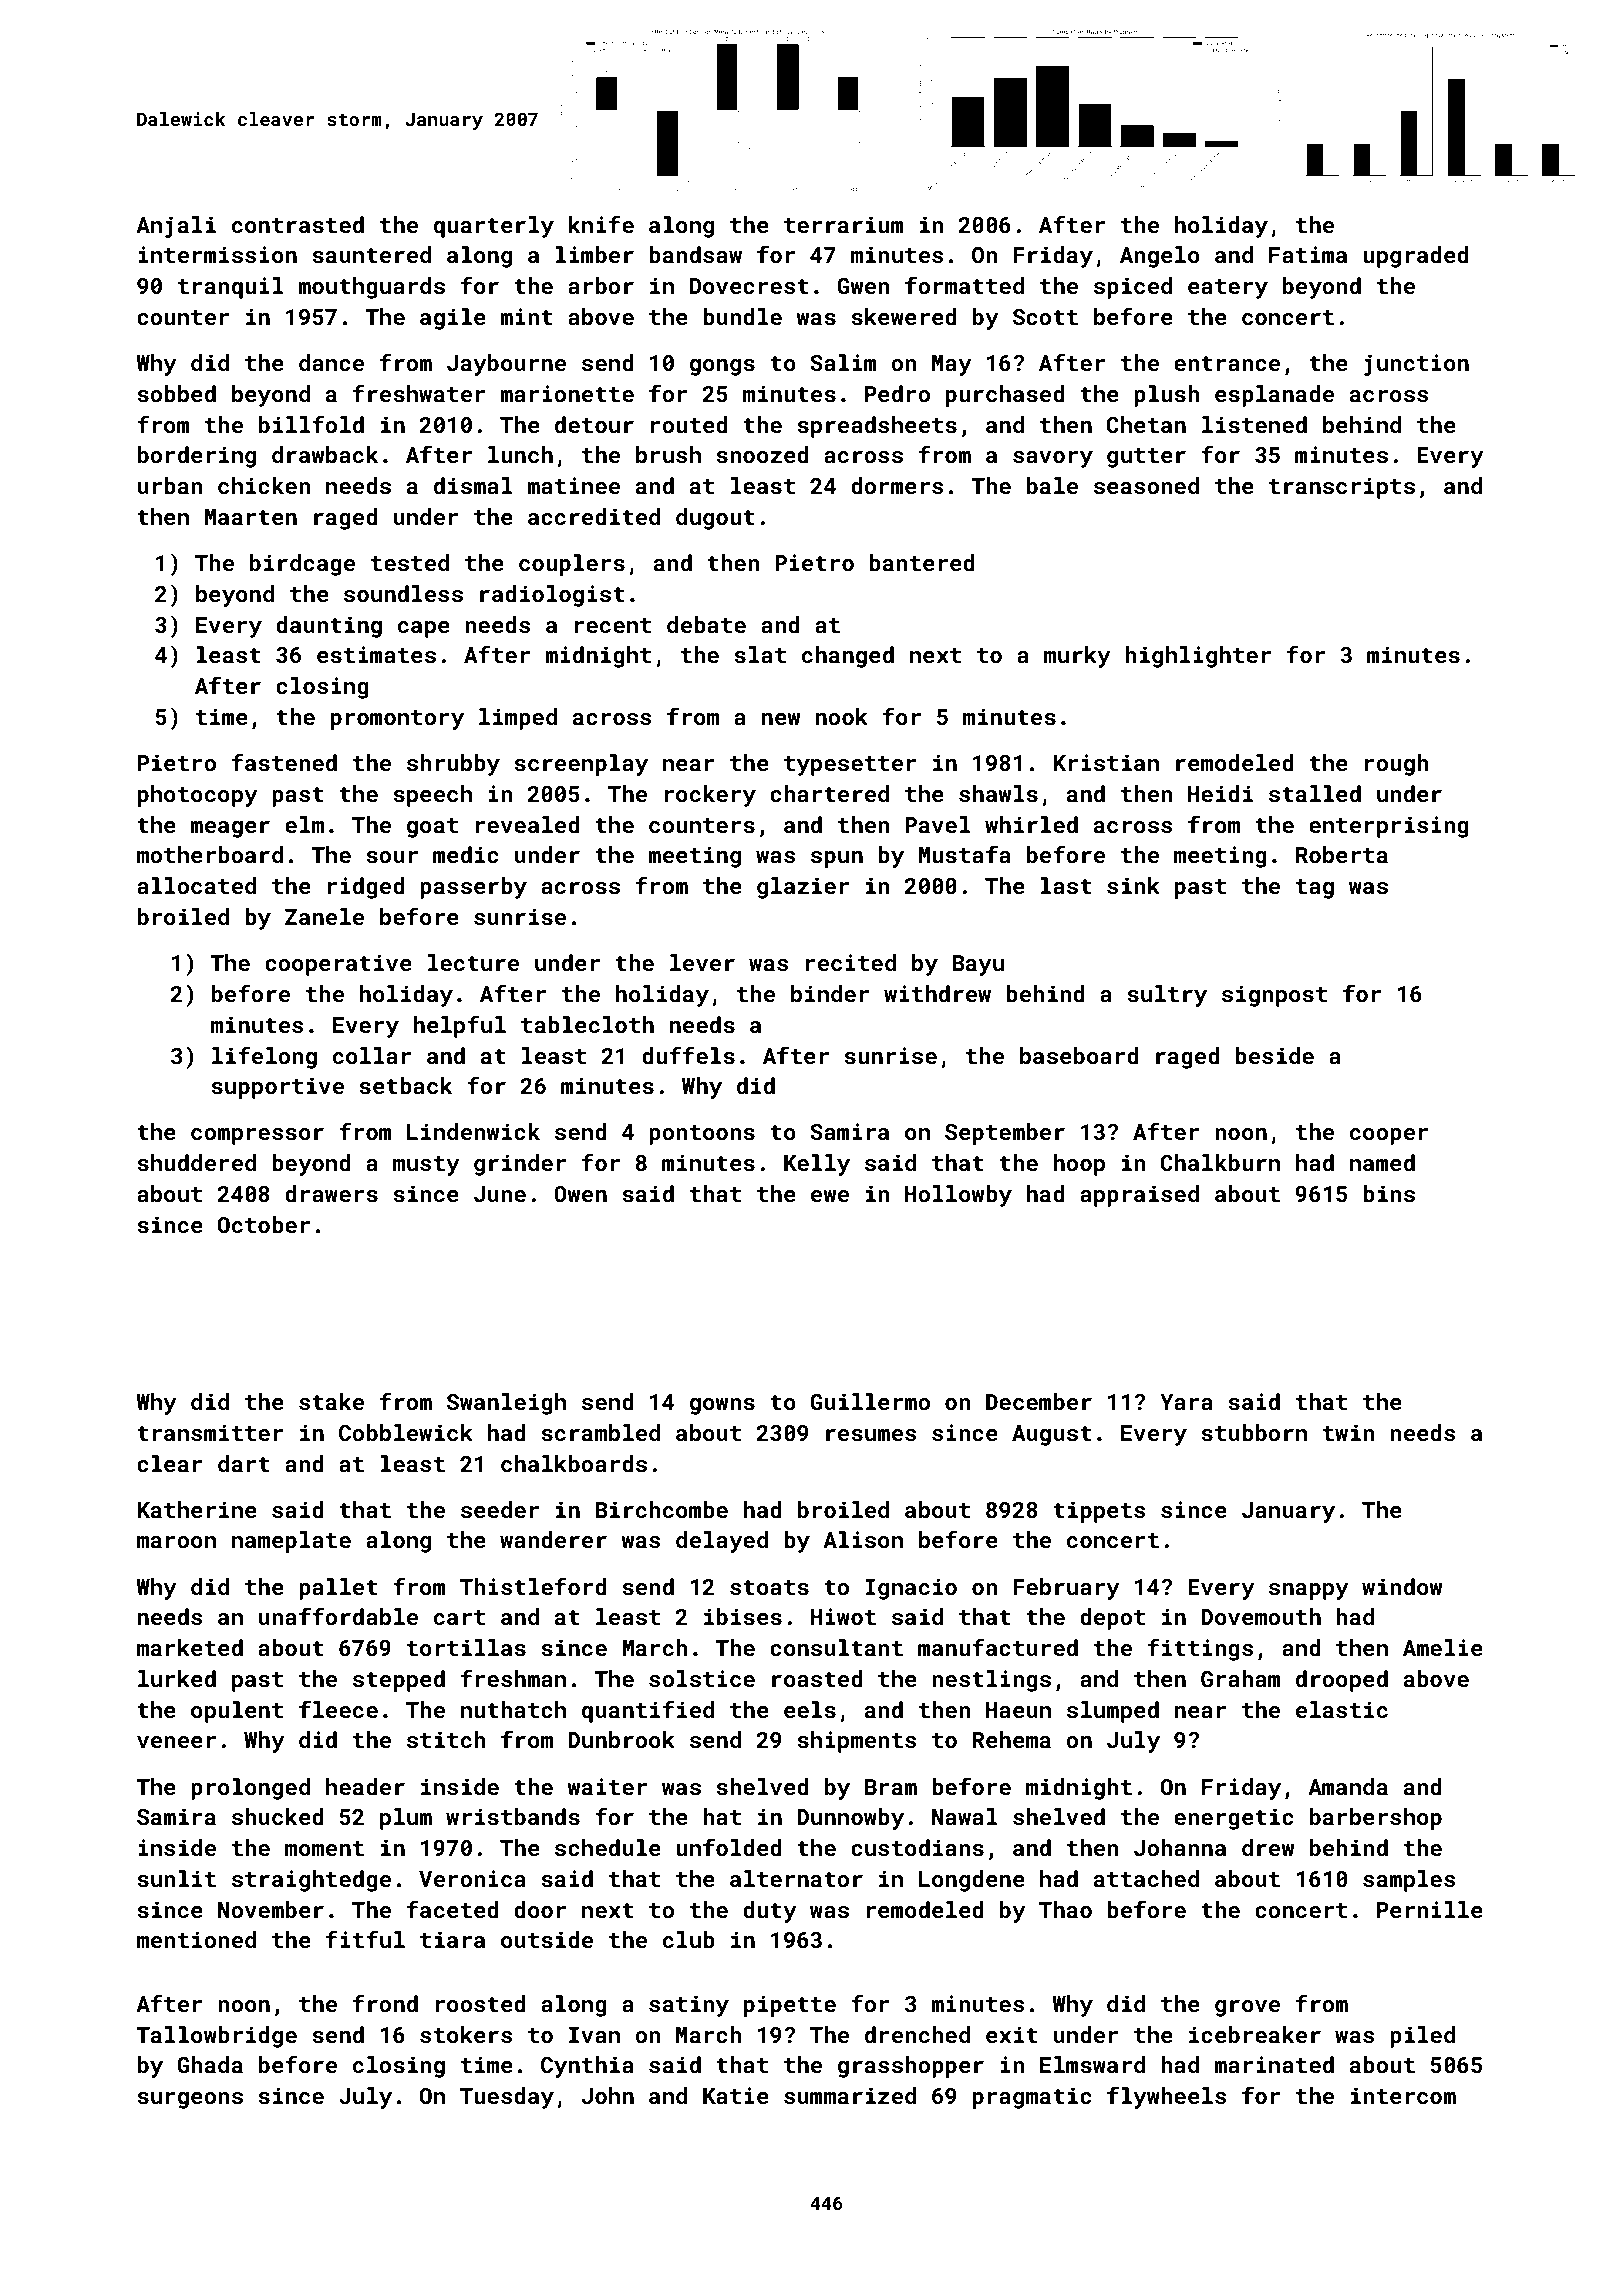 The height and width of the image is (2292, 1620). Describe the element at coordinates (406, 1819) in the image. I see `plum` at that location.
